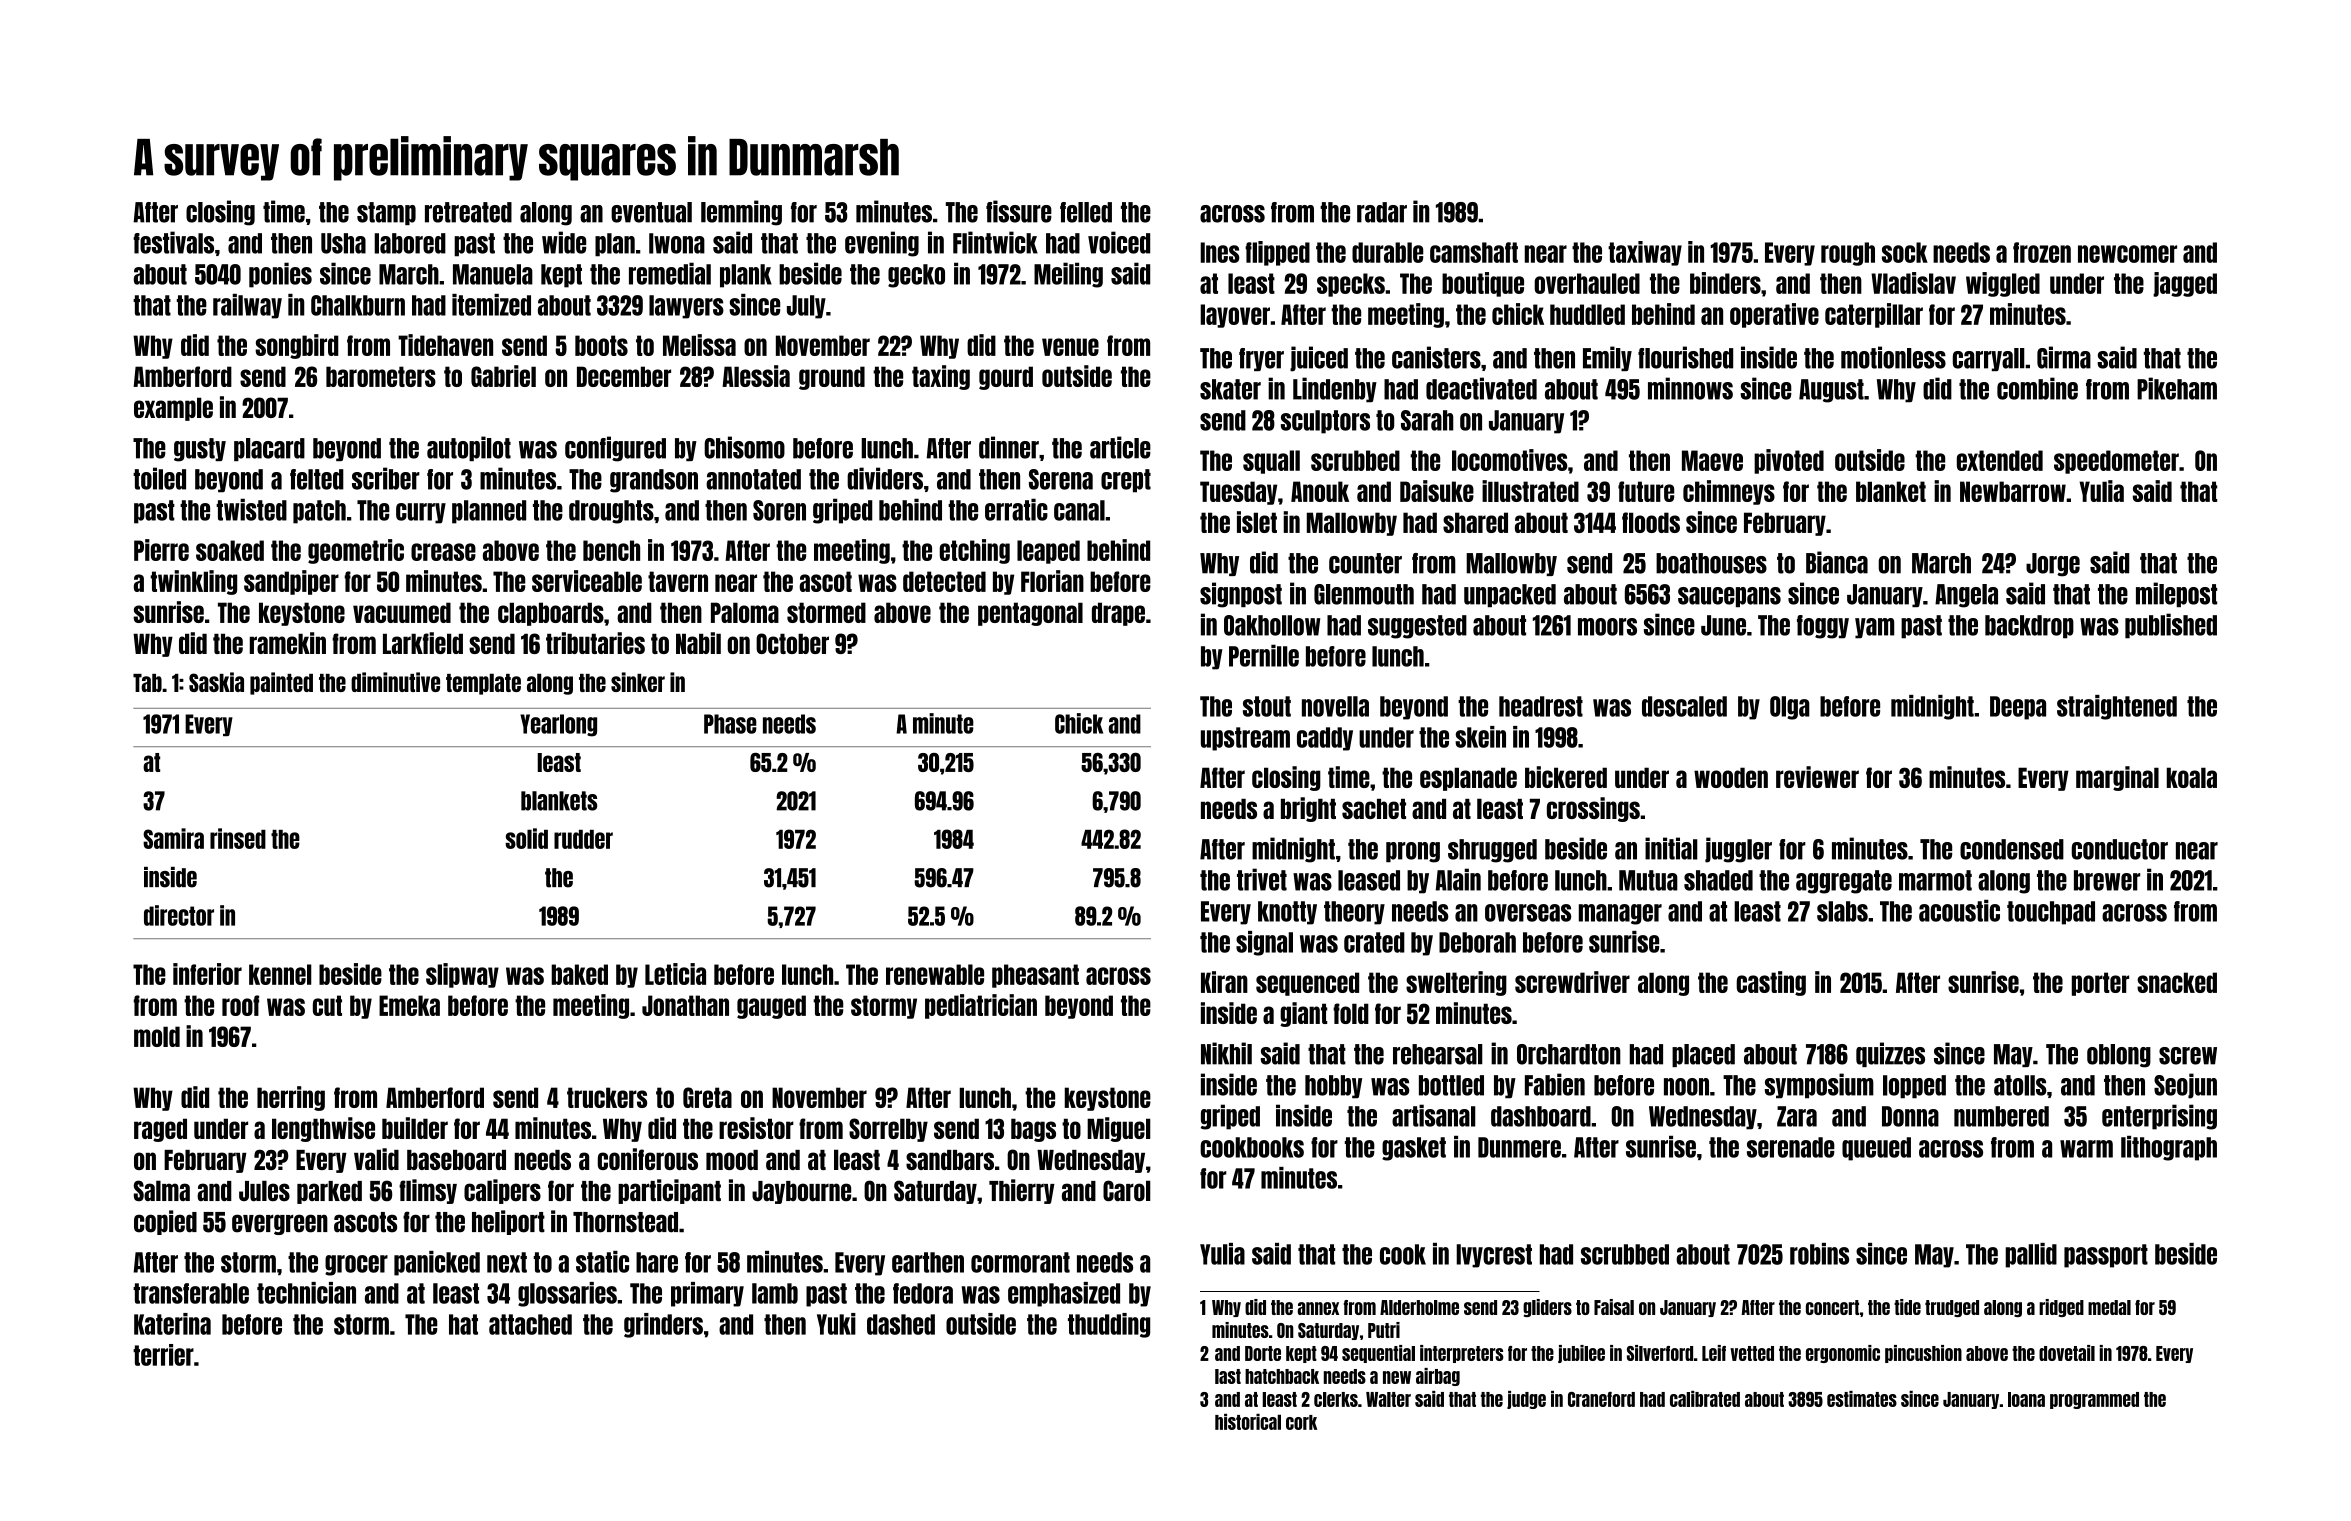 This screenshot has width=2351, height=1521. What do you see at coordinates (944, 581) in the screenshot?
I see `detected` at bounding box center [944, 581].
